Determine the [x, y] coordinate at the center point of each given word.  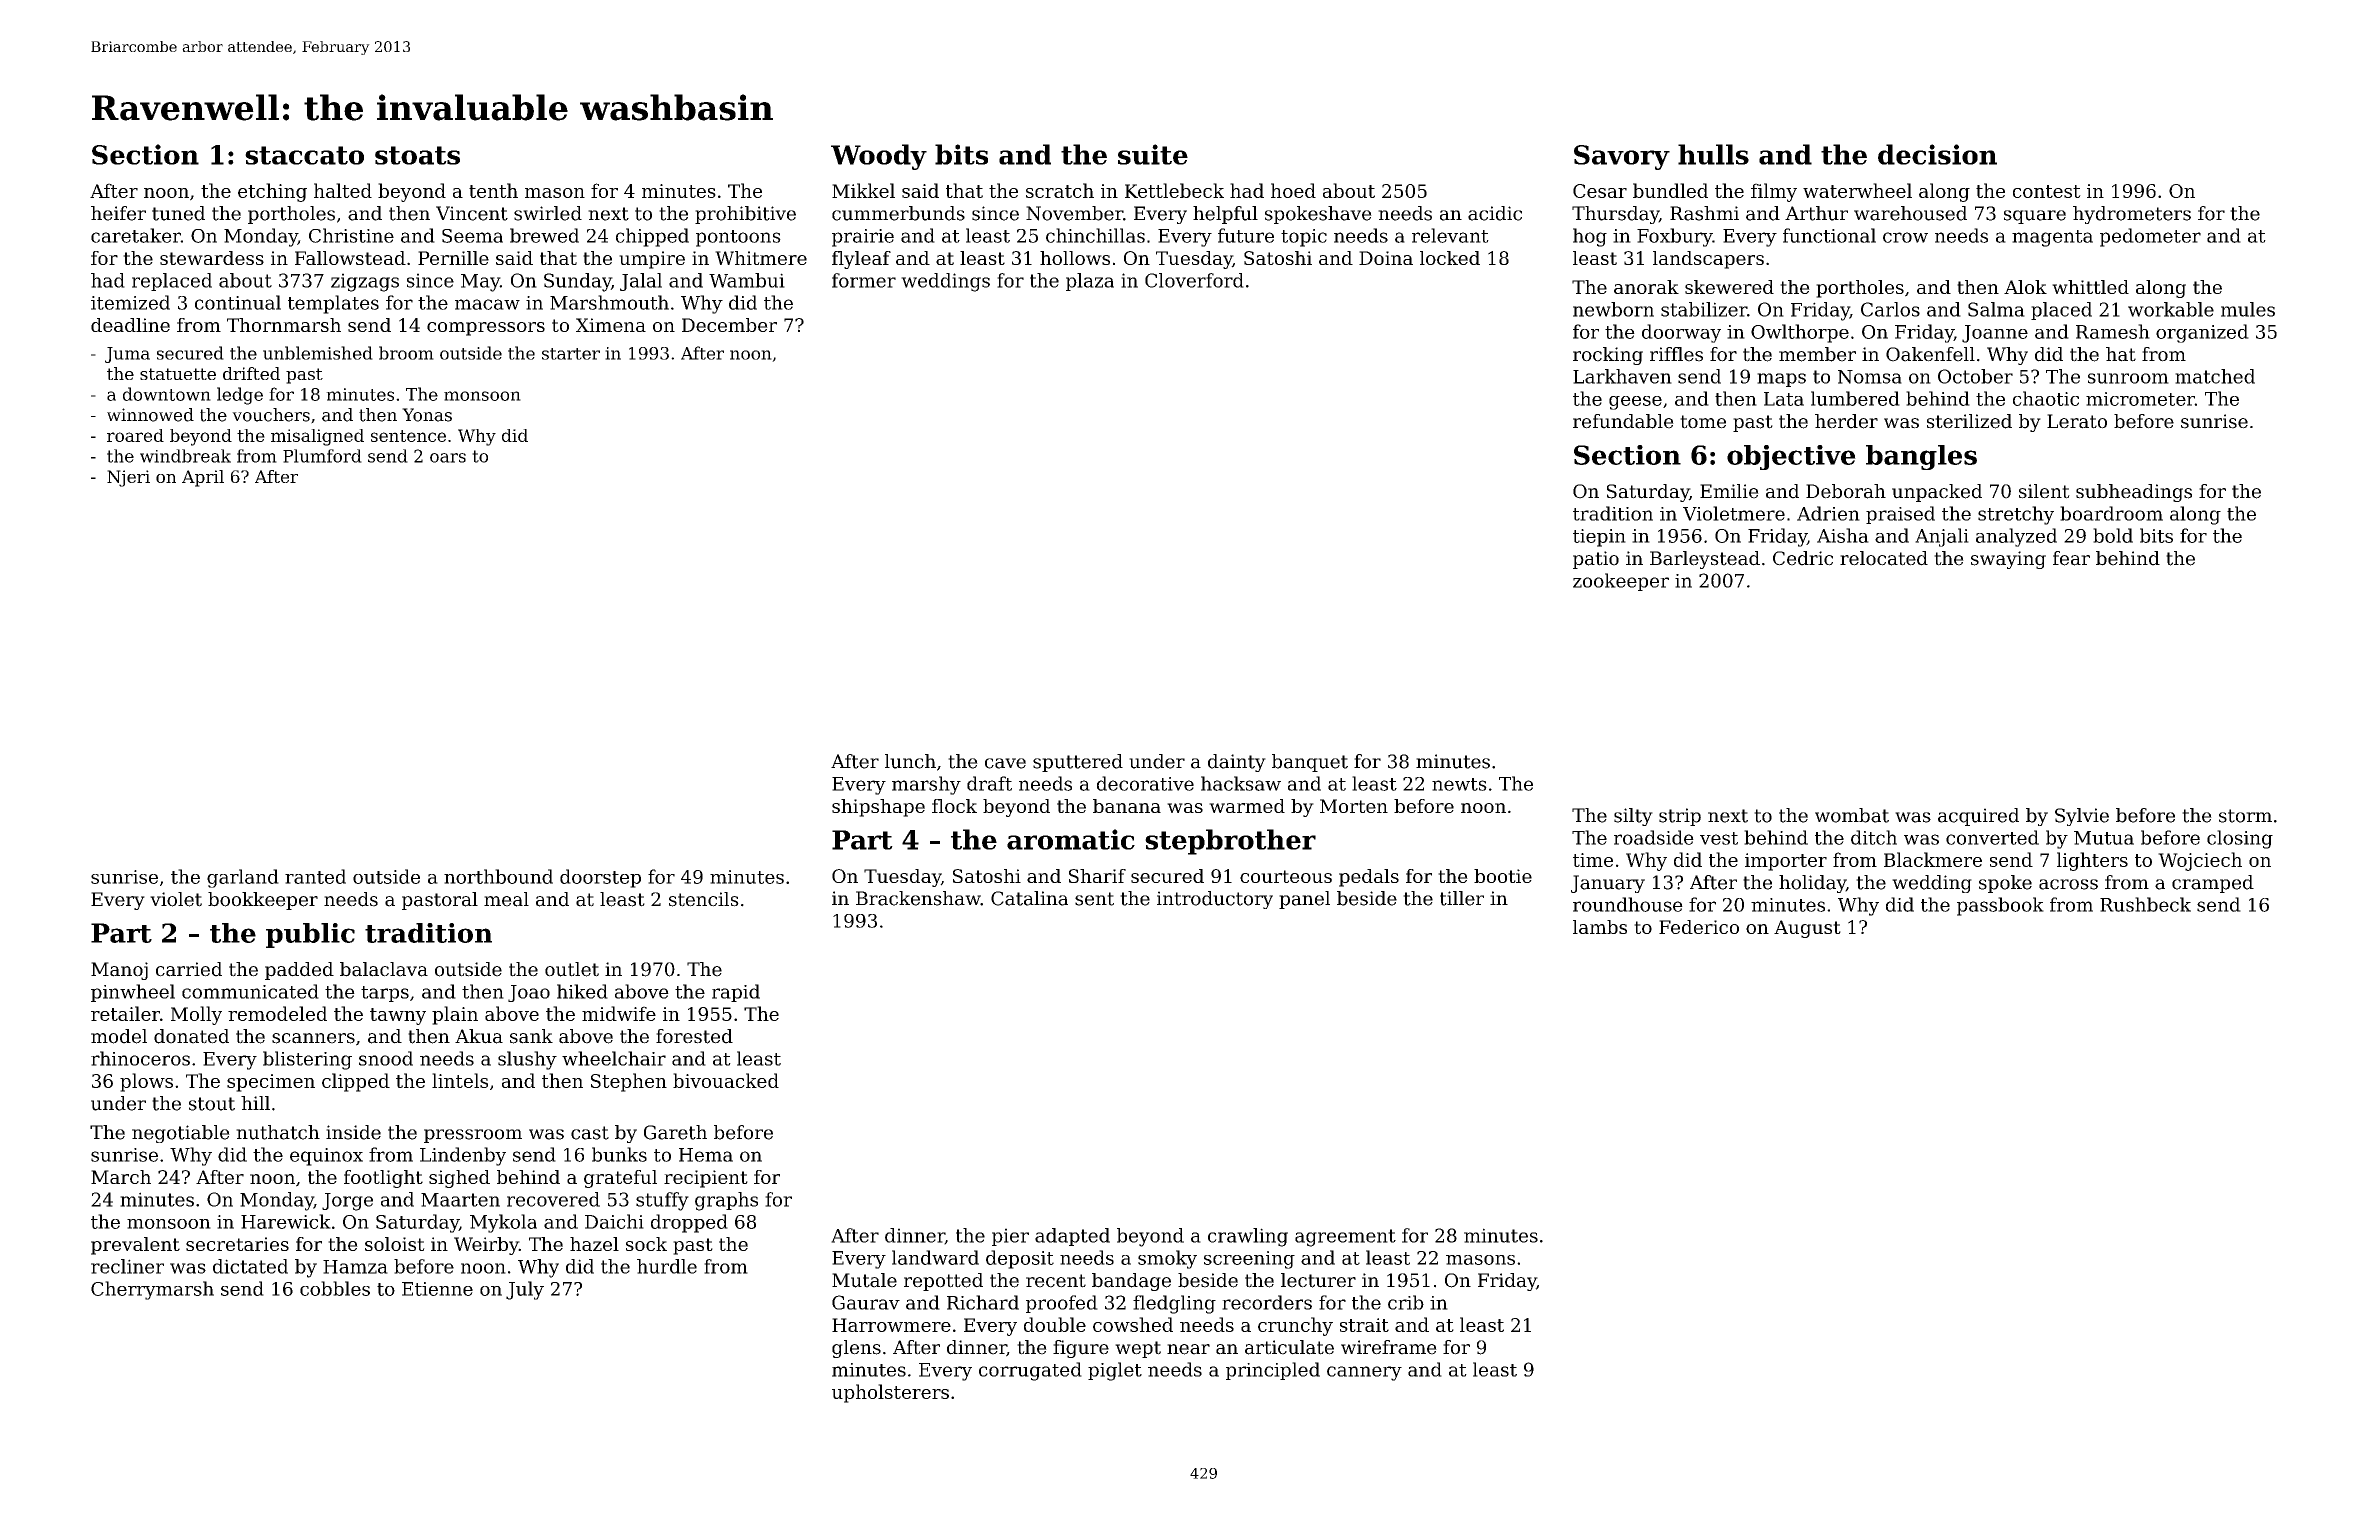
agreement [1345, 1238]
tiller [1462, 898]
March [121, 1177]
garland [243, 878]
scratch [1060, 190]
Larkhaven [1622, 376]
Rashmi [1704, 213]
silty [1633, 817]
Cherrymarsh [152, 1290]
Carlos [1890, 309]
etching [272, 192]
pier [1010, 1237]
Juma [127, 355]
